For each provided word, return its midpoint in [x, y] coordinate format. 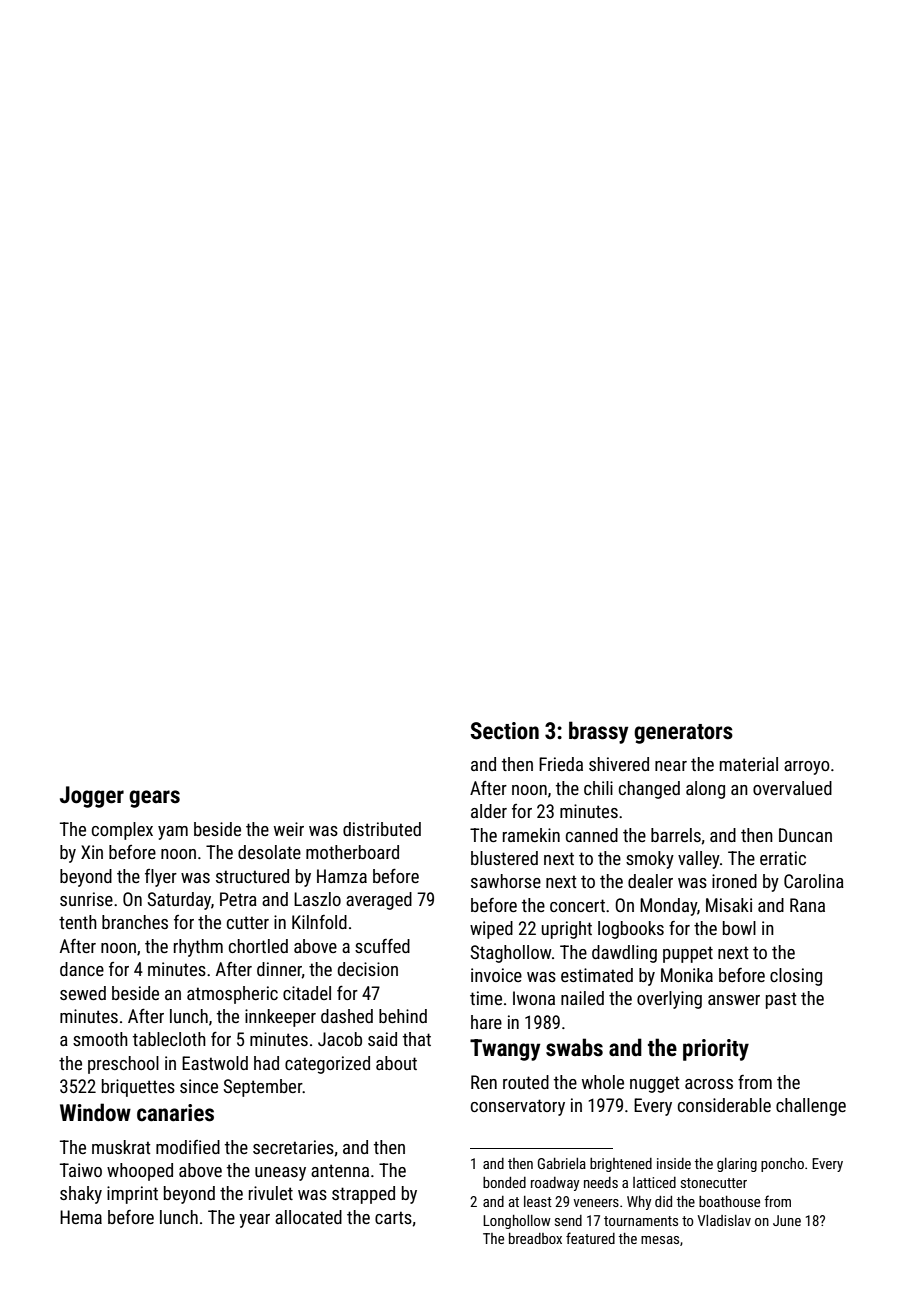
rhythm [198, 948]
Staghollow [511, 954]
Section [505, 731]
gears [154, 799]
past [781, 1000]
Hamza [342, 876]
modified [188, 1147]
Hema [81, 1217]
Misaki [729, 905]
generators [683, 734]
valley [699, 860]
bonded [504, 1182]
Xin [92, 852]
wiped [491, 930]
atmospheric [232, 995]
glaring [737, 1165]
